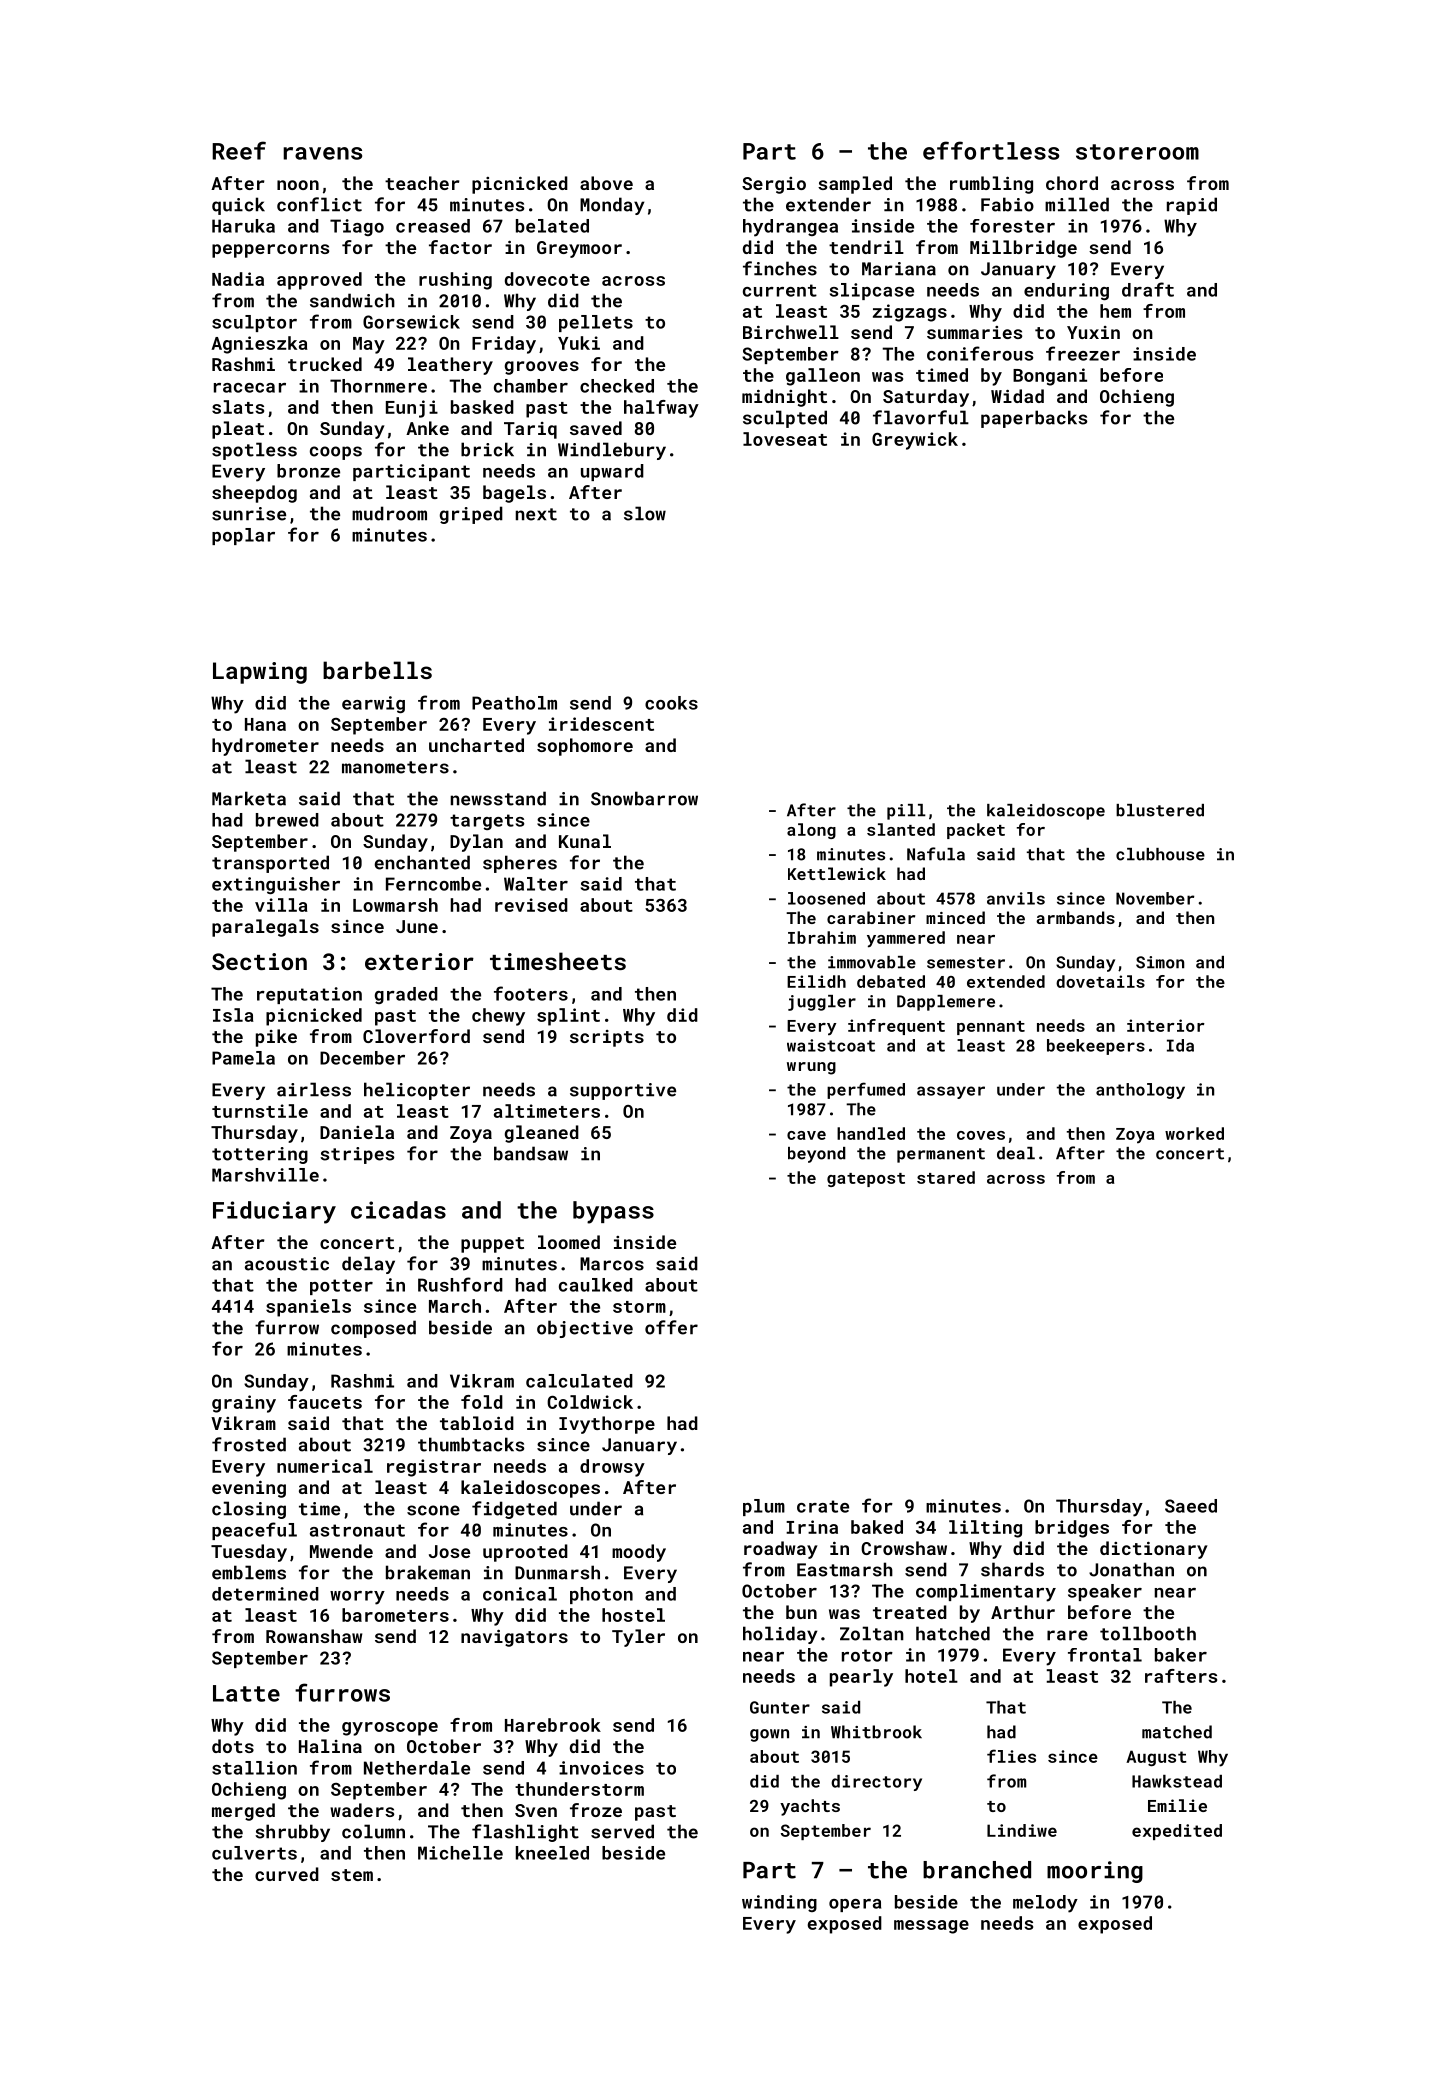 Image resolution: width=1450 pixels, height=2100 pixels. What do you see at coordinates (774, 185) in the image?
I see `Sergio` at bounding box center [774, 185].
